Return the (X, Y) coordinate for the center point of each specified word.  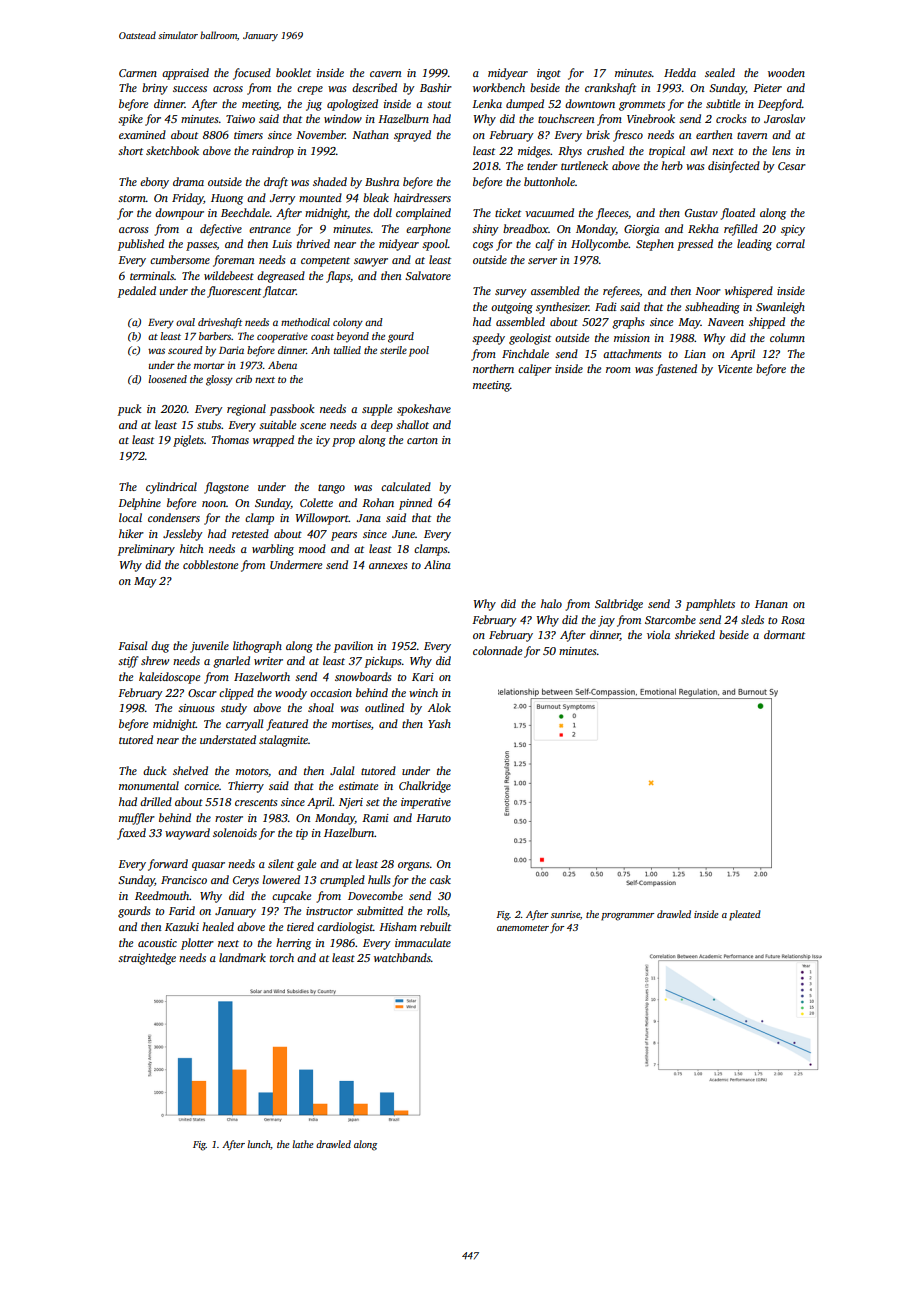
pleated (745, 915)
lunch (259, 1145)
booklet (293, 72)
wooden (786, 72)
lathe (302, 1144)
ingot (549, 74)
